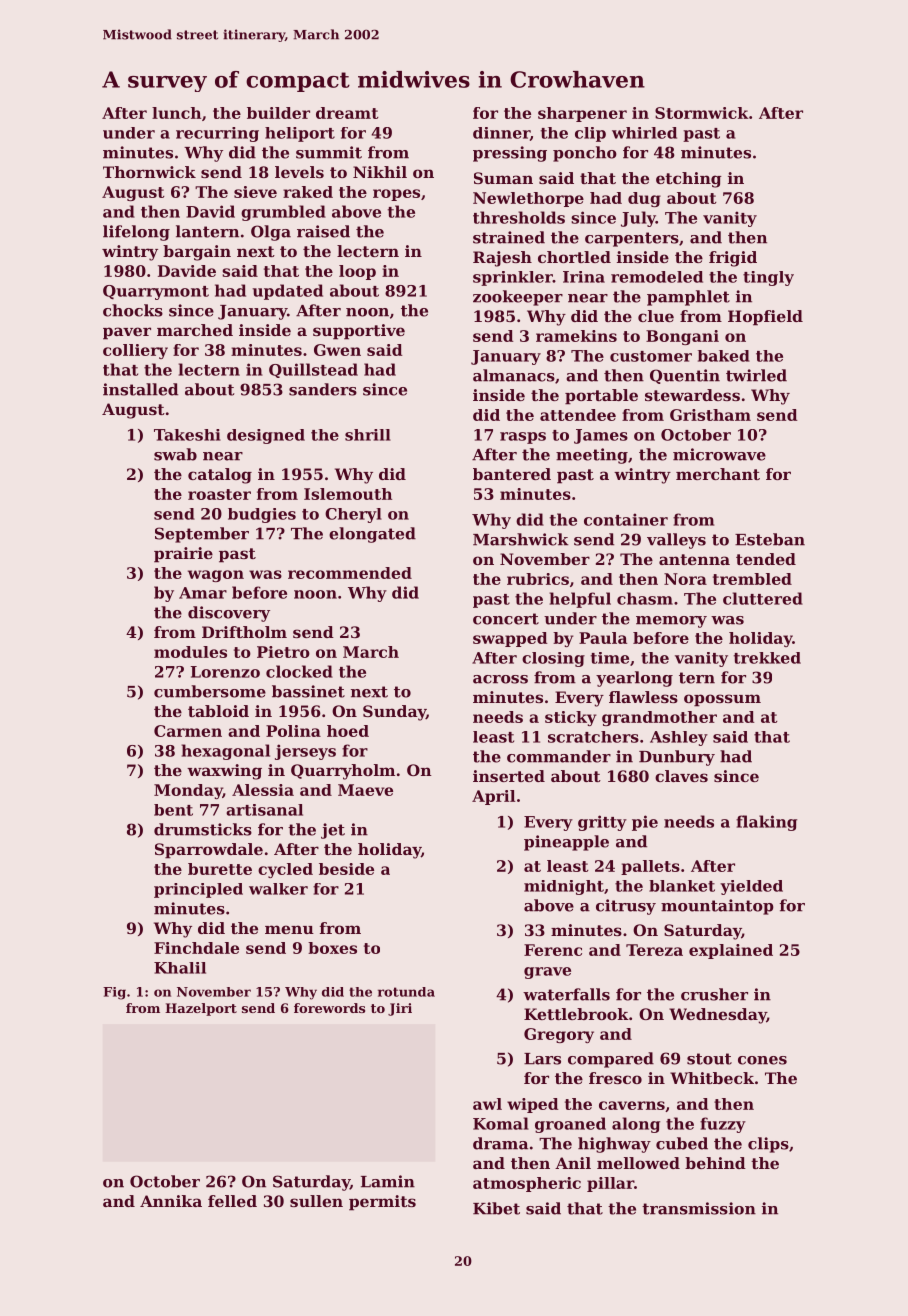  I want to click on Annika, so click(171, 1201).
